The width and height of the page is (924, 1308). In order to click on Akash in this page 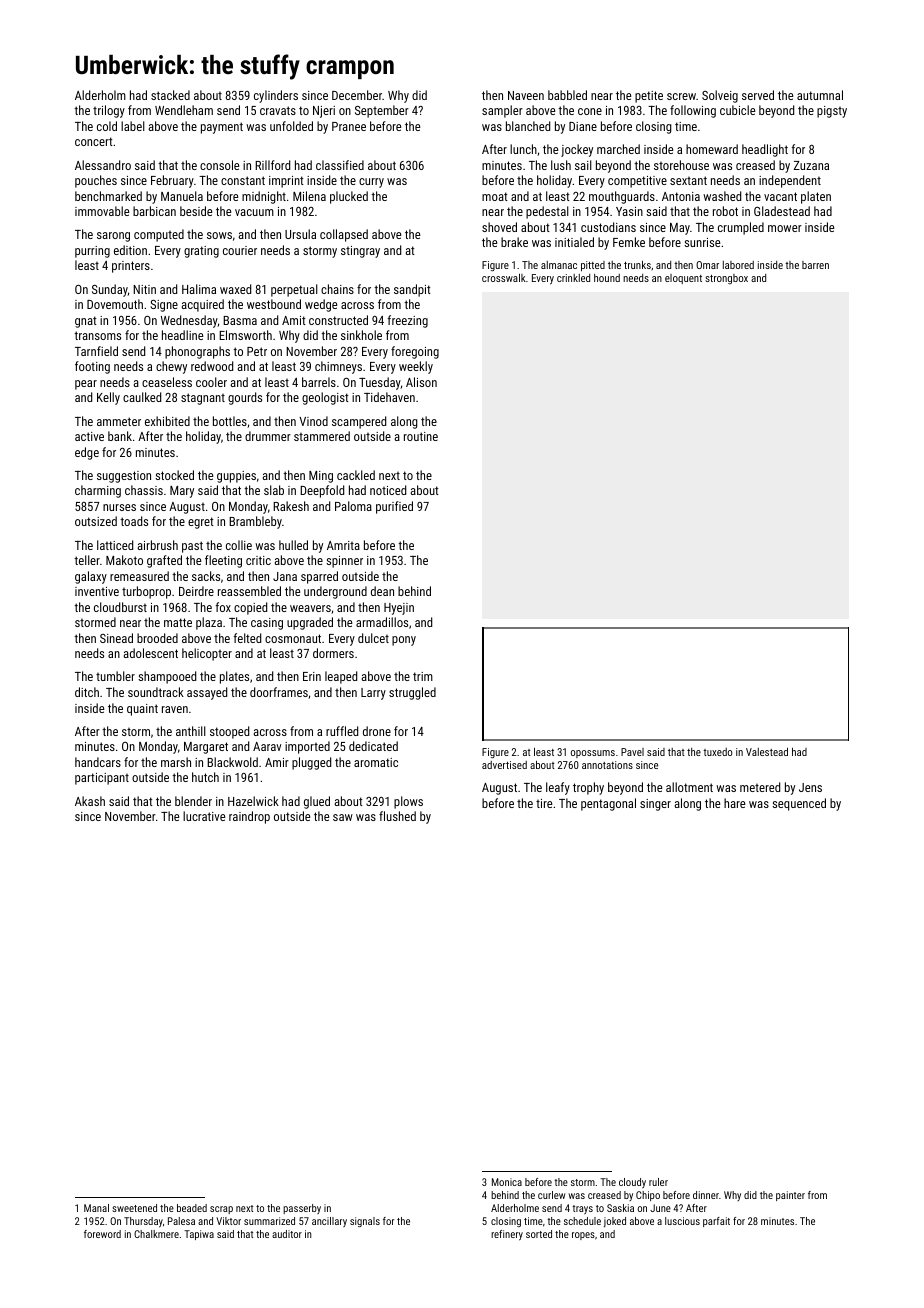, I will do `click(90, 801)`.
